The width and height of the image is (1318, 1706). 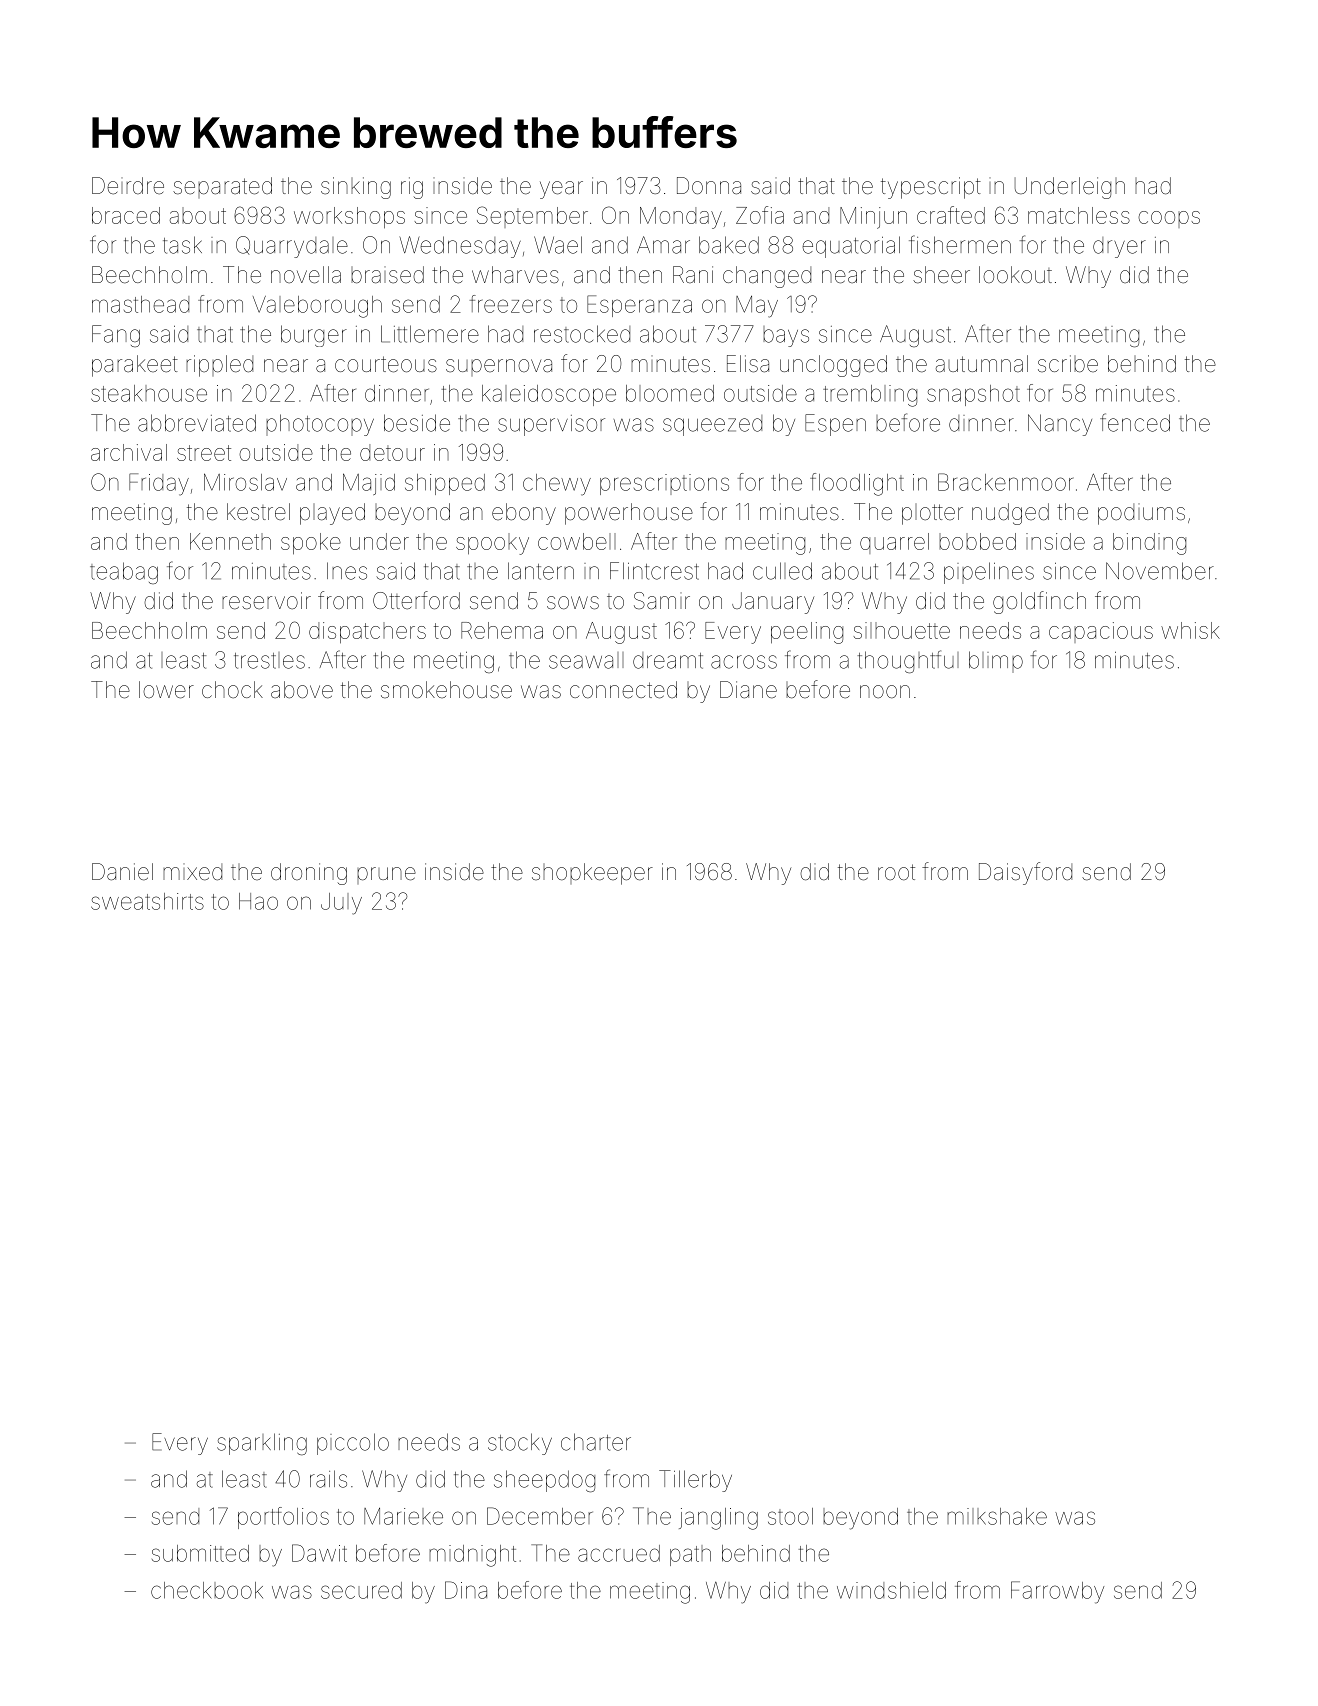 I want to click on coops, so click(x=1169, y=219).
